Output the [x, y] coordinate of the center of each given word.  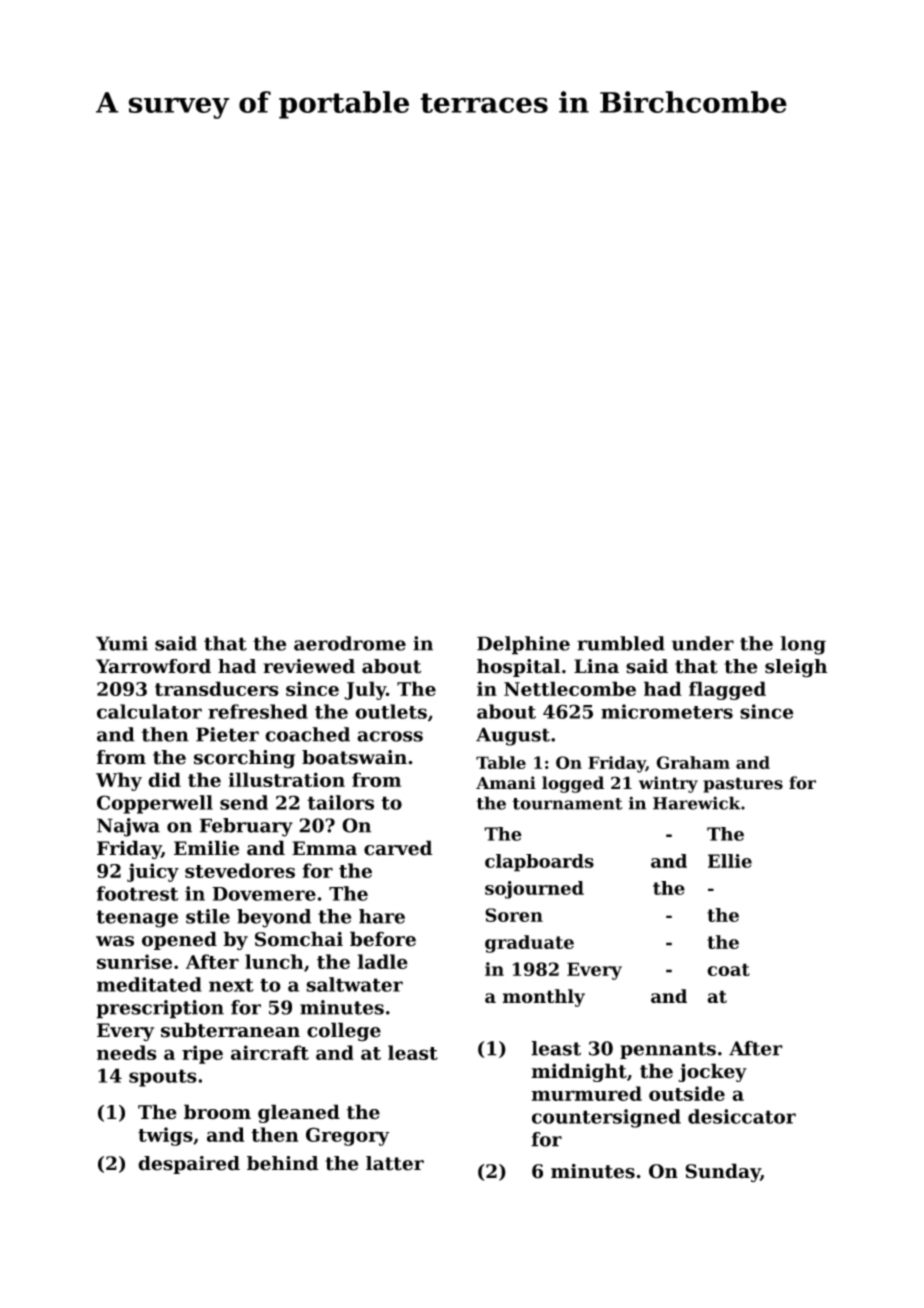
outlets [391, 711]
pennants [668, 1050]
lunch [274, 961]
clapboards [539, 863]
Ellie [730, 861]
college [344, 1032]
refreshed [258, 711]
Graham [693, 762]
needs [127, 1052]
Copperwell [155, 804]
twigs [165, 1136]
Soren [514, 915]
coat [728, 969]
